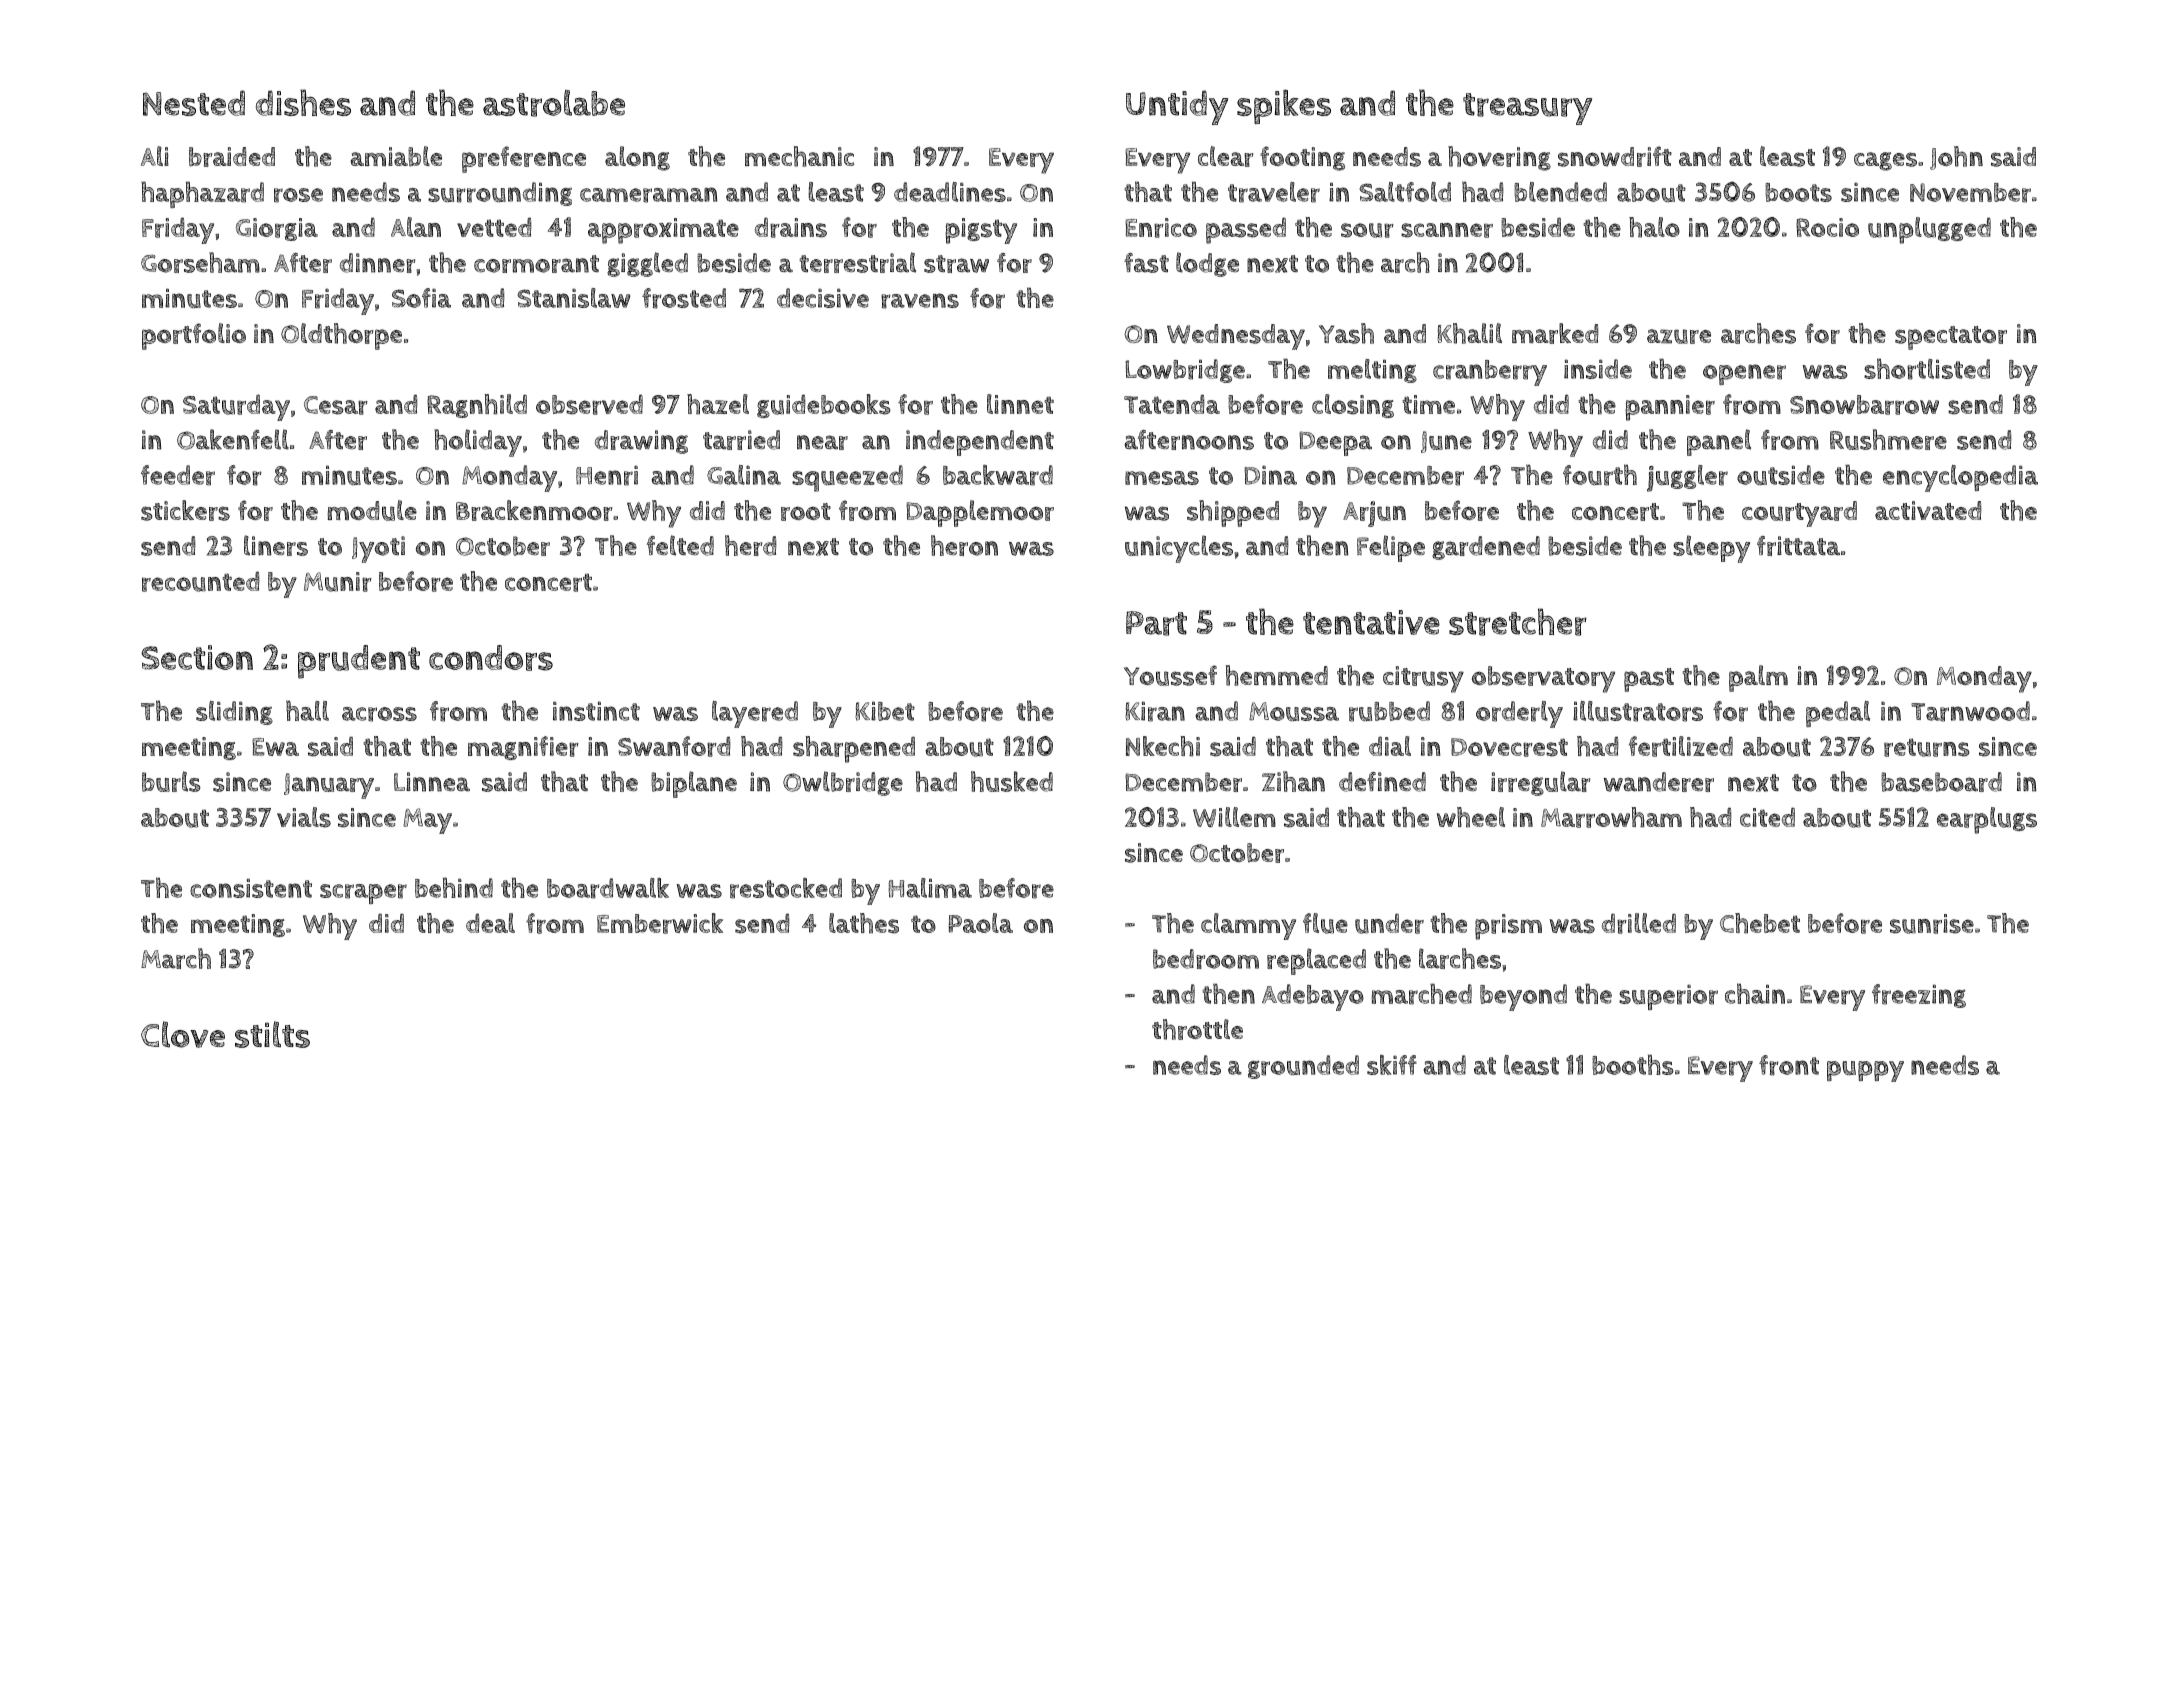 This document has height=1683, width=2178. Describe the element at coordinates (202, 194) in the document. I see `haphazard` at that location.
